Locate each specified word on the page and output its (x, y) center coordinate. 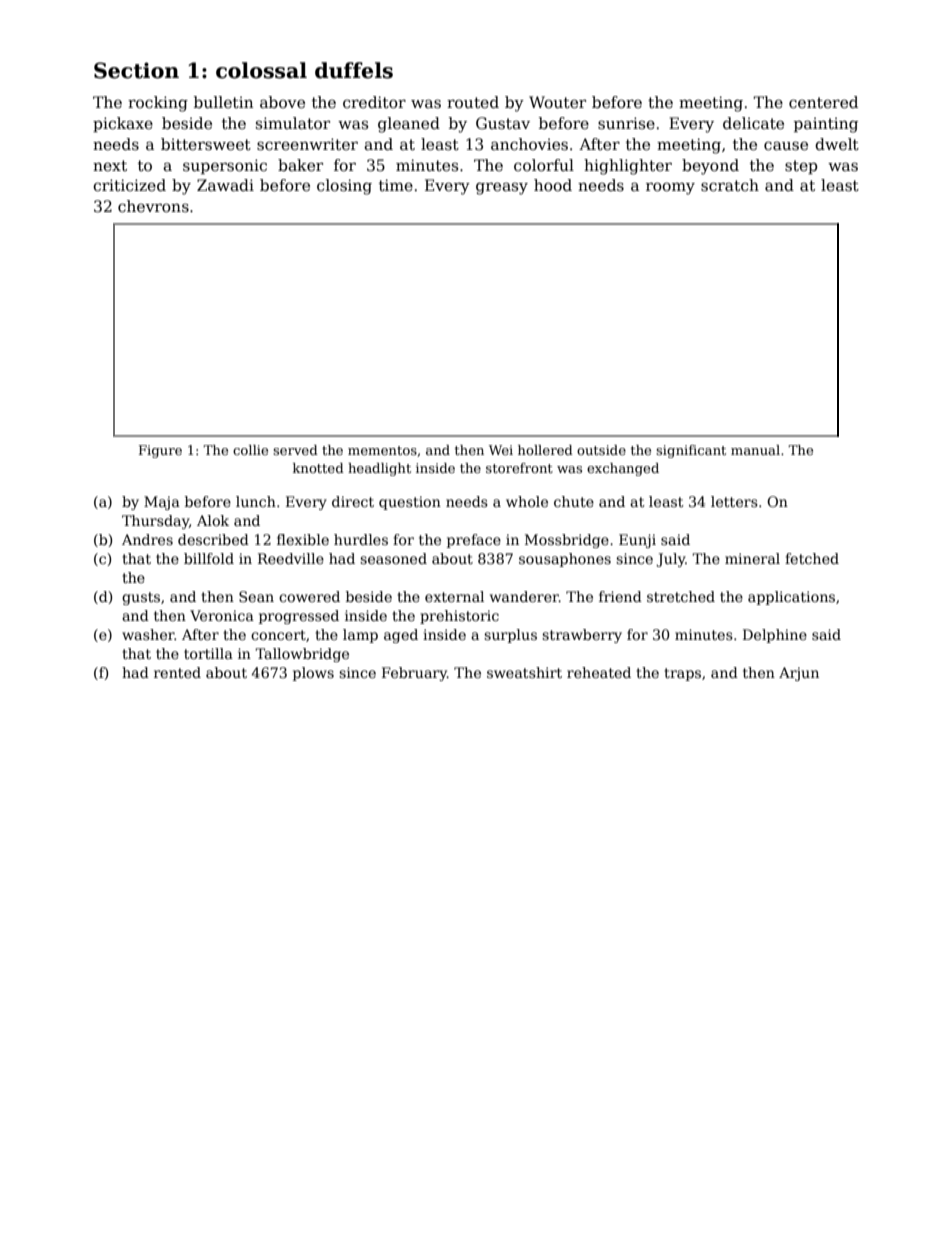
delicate (753, 123)
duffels (354, 70)
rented (177, 672)
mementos (382, 450)
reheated (599, 672)
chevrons (153, 206)
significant (691, 451)
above (282, 102)
